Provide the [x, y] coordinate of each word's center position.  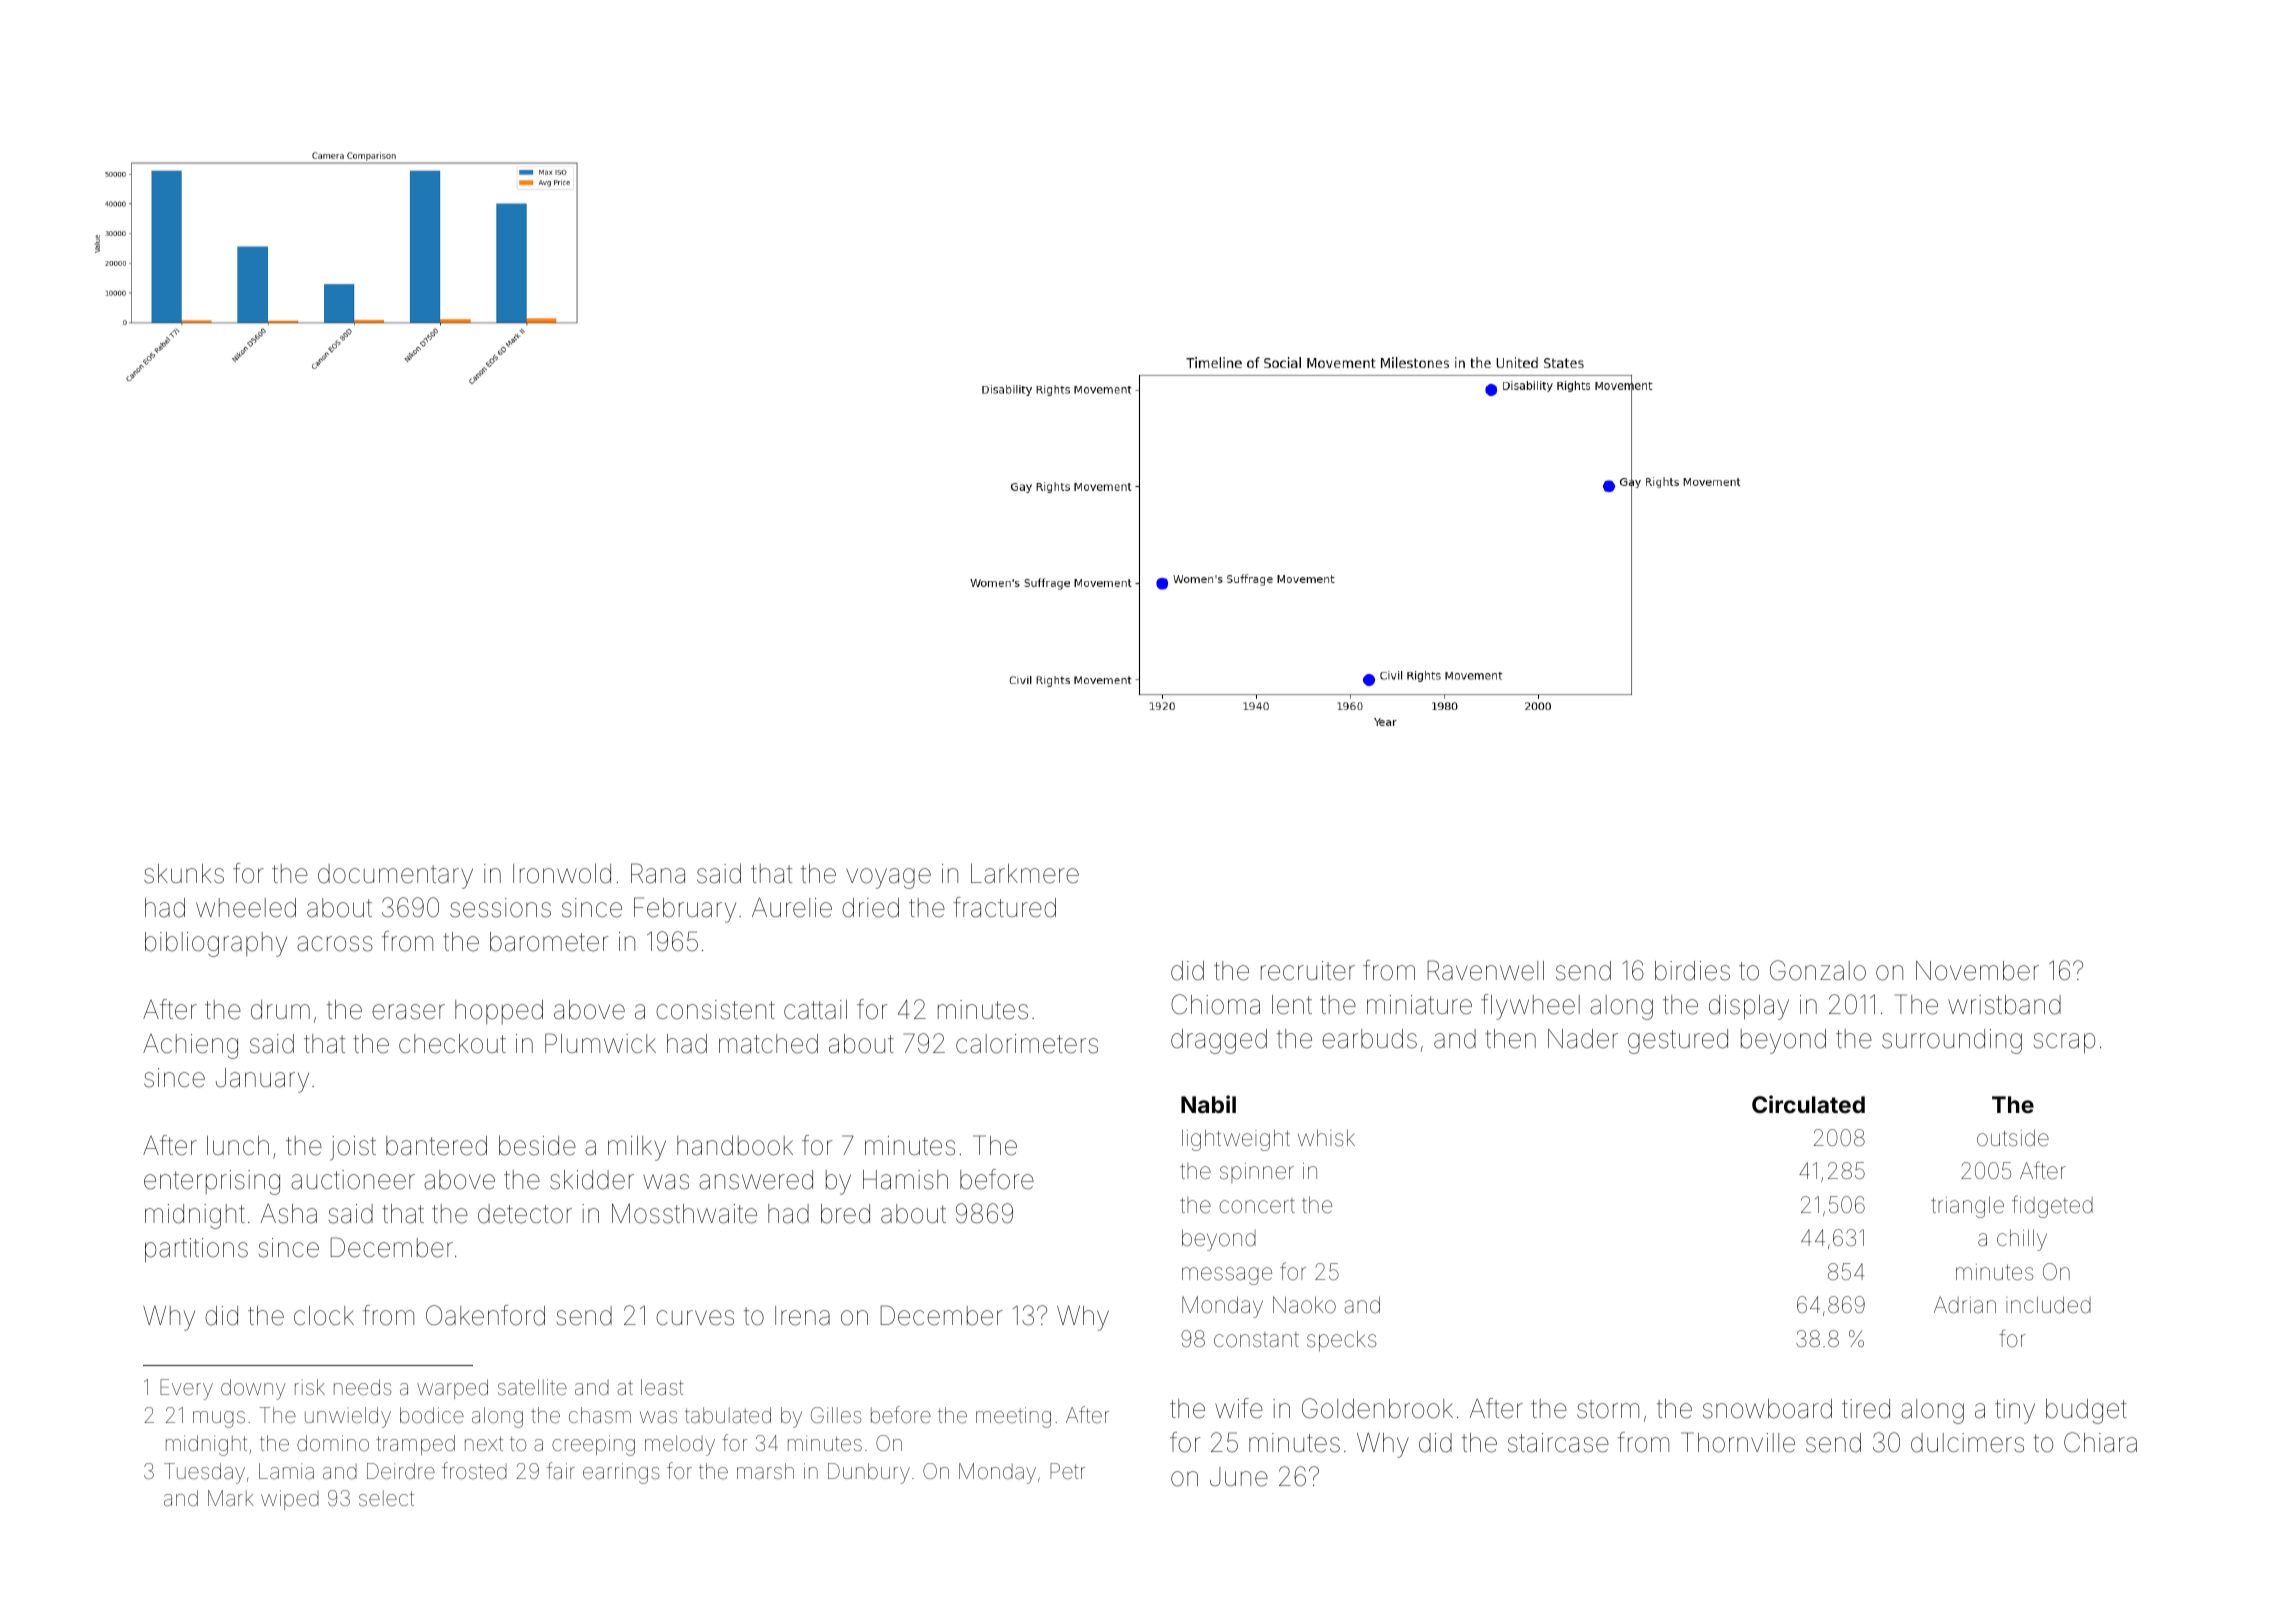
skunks [184, 874]
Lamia [286, 1471]
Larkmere [1025, 874]
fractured [1004, 907]
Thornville [1738, 1442]
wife [1239, 1408]
